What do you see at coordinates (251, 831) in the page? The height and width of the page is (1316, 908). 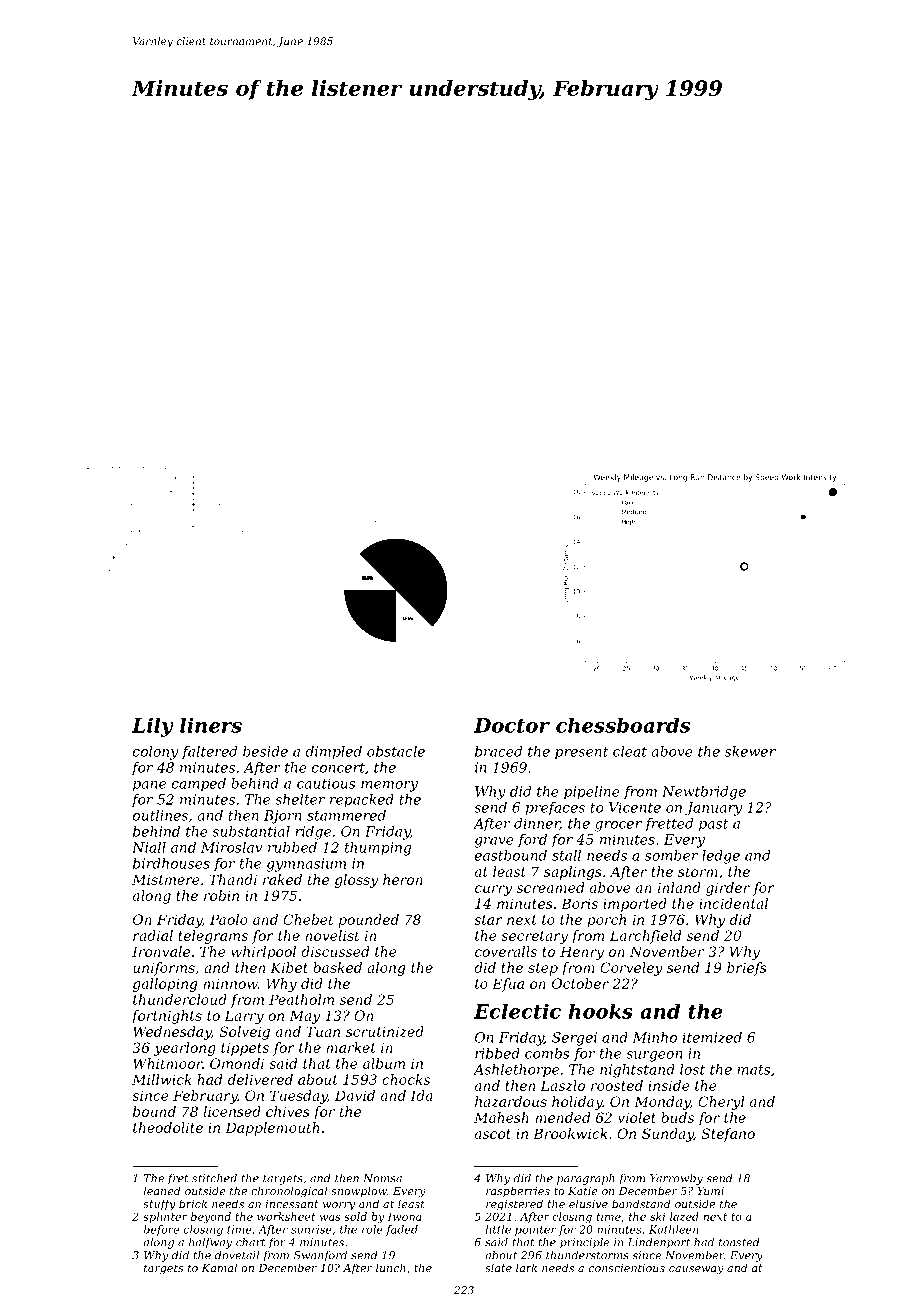 I see `substantial` at bounding box center [251, 831].
